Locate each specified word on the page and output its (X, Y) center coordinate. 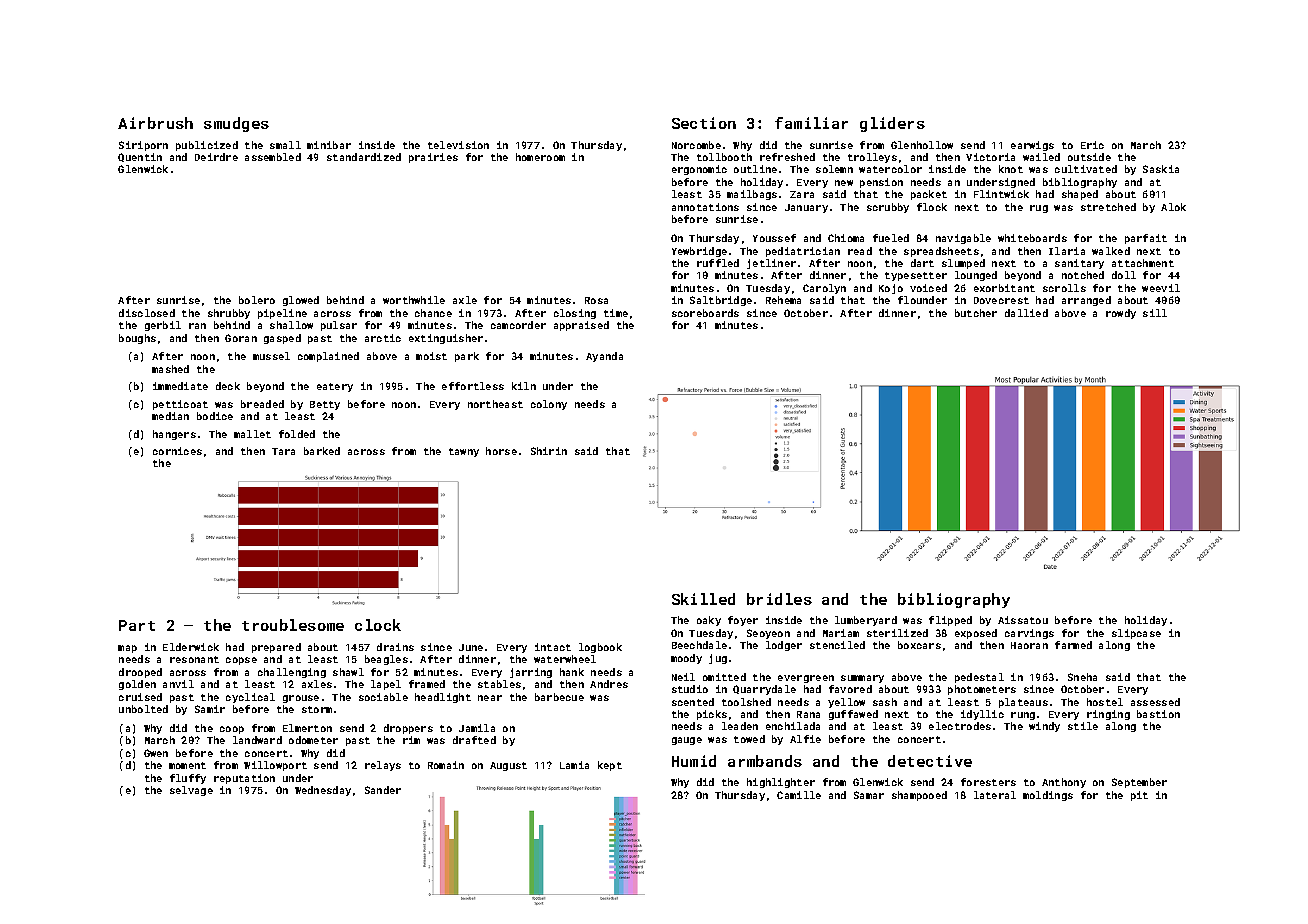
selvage (191, 791)
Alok (1173, 207)
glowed (301, 301)
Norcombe (696, 145)
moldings (1048, 796)
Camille (799, 795)
